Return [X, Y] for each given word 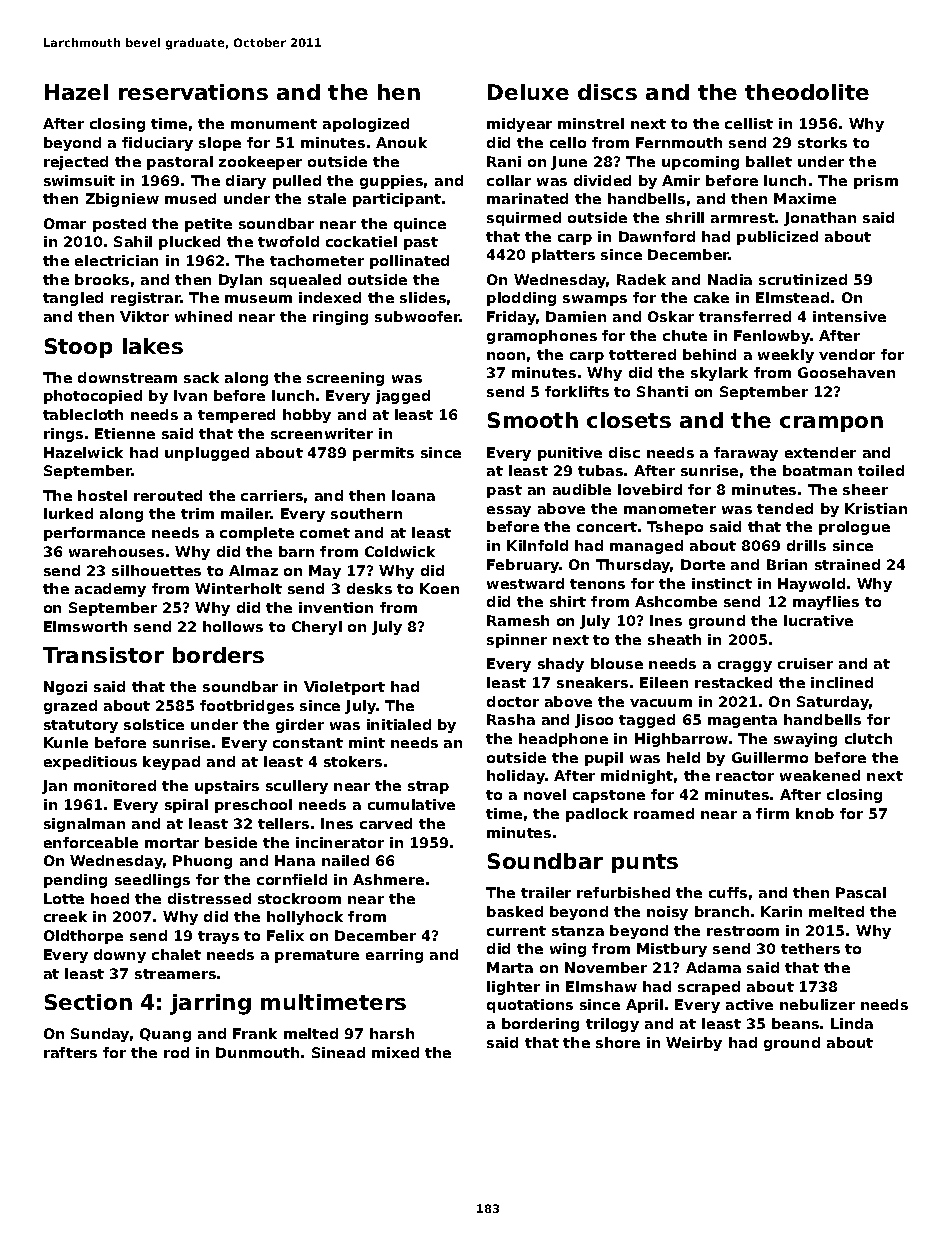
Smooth [533, 420]
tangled [73, 299]
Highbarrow [681, 740]
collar [509, 180]
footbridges [247, 707]
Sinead [338, 1052]
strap [428, 787]
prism [876, 182]
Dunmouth [257, 1052]
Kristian [876, 508]
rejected [76, 163]
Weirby [694, 1044]
